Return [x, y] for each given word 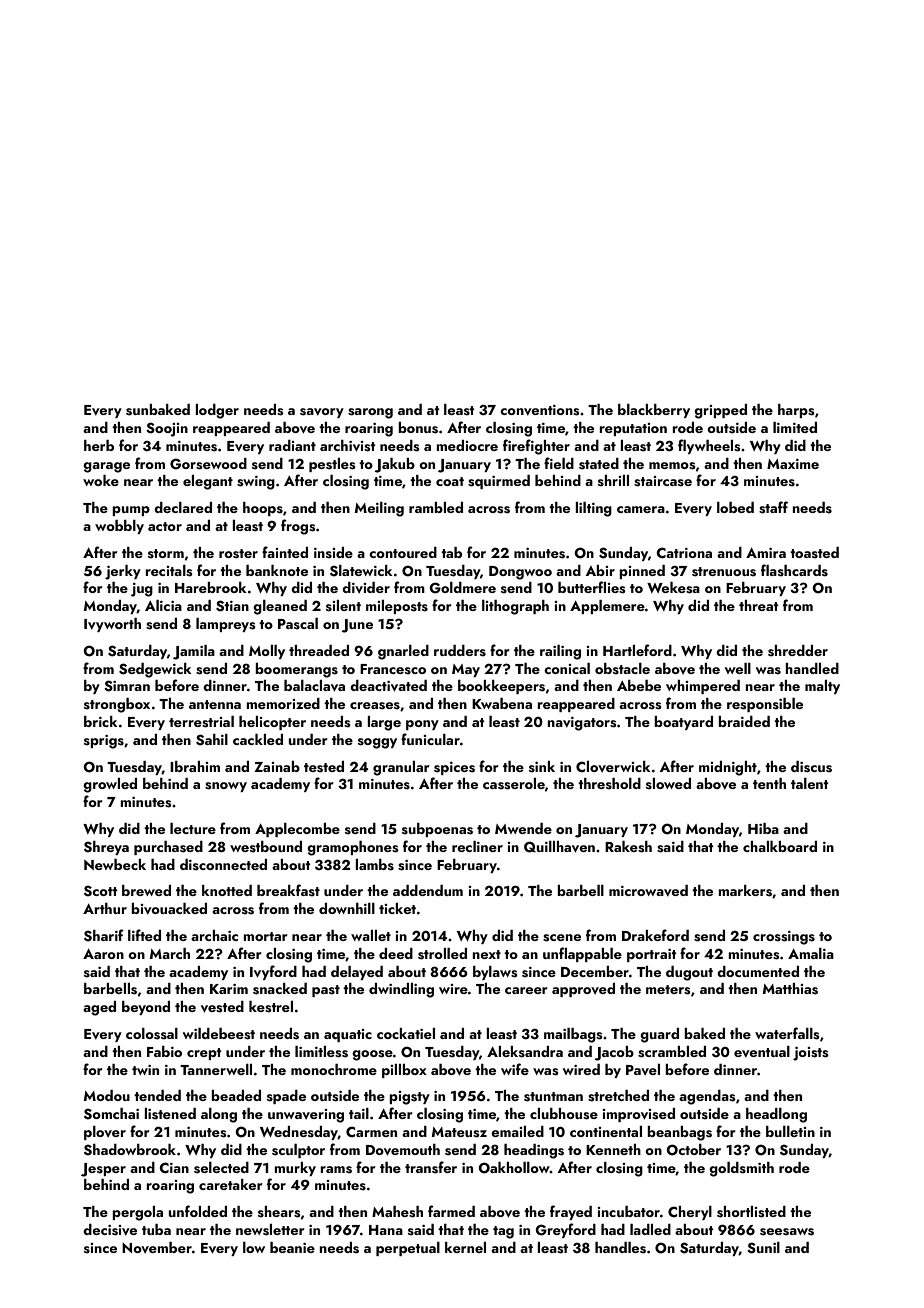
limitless [321, 1052]
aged [99, 1008]
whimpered [703, 687]
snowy [226, 787]
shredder [798, 651]
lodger [217, 411]
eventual [762, 1051]
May [466, 670]
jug [142, 590]
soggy [377, 743]
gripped [720, 411]
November [157, 1247]
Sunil [763, 1248]
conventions [540, 410]
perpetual [408, 1249]
